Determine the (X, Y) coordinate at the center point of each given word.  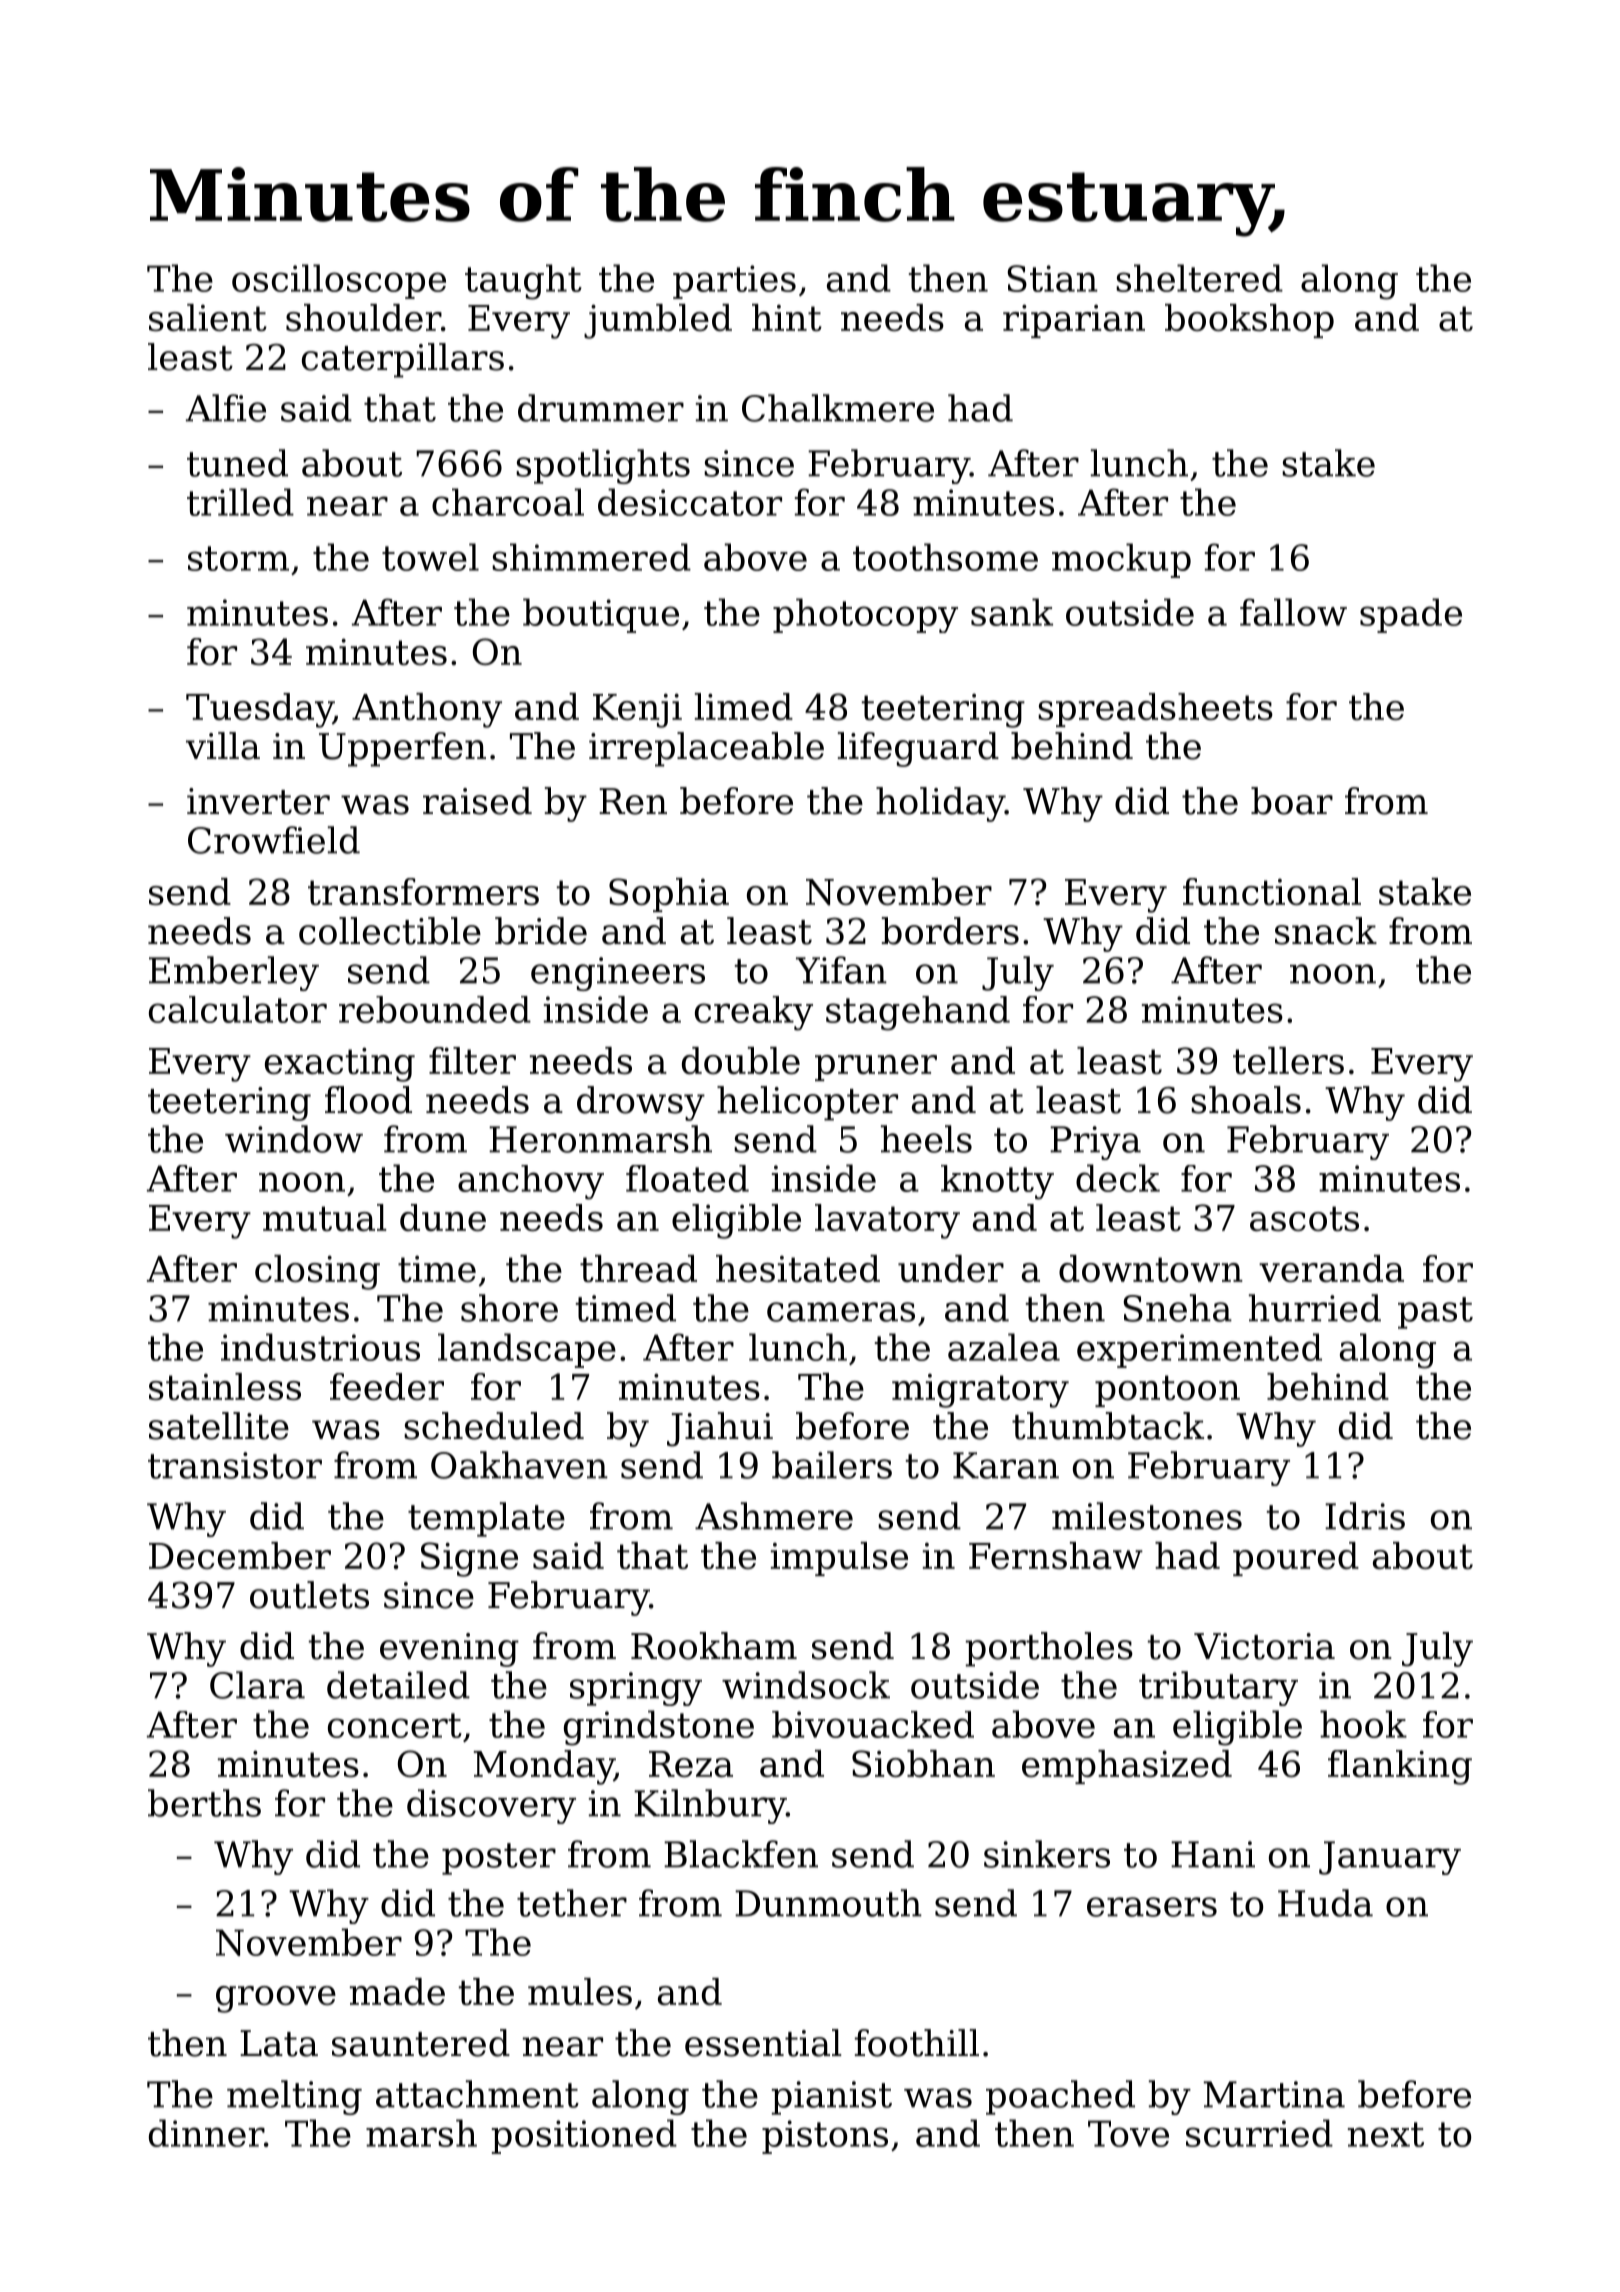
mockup (1121, 560)
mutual (325, 1217)
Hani (1213, 1854)
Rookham (714, 1646)
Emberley (234, 973)
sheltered (1199, 278)
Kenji (637, 711)
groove (276, 1999)
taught (523, 282)
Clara (257, 1685)
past (1435, 1313)
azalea (1004, 1347)
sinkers (1047, 1854)
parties (734, 282)
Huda (1325, 1903)
